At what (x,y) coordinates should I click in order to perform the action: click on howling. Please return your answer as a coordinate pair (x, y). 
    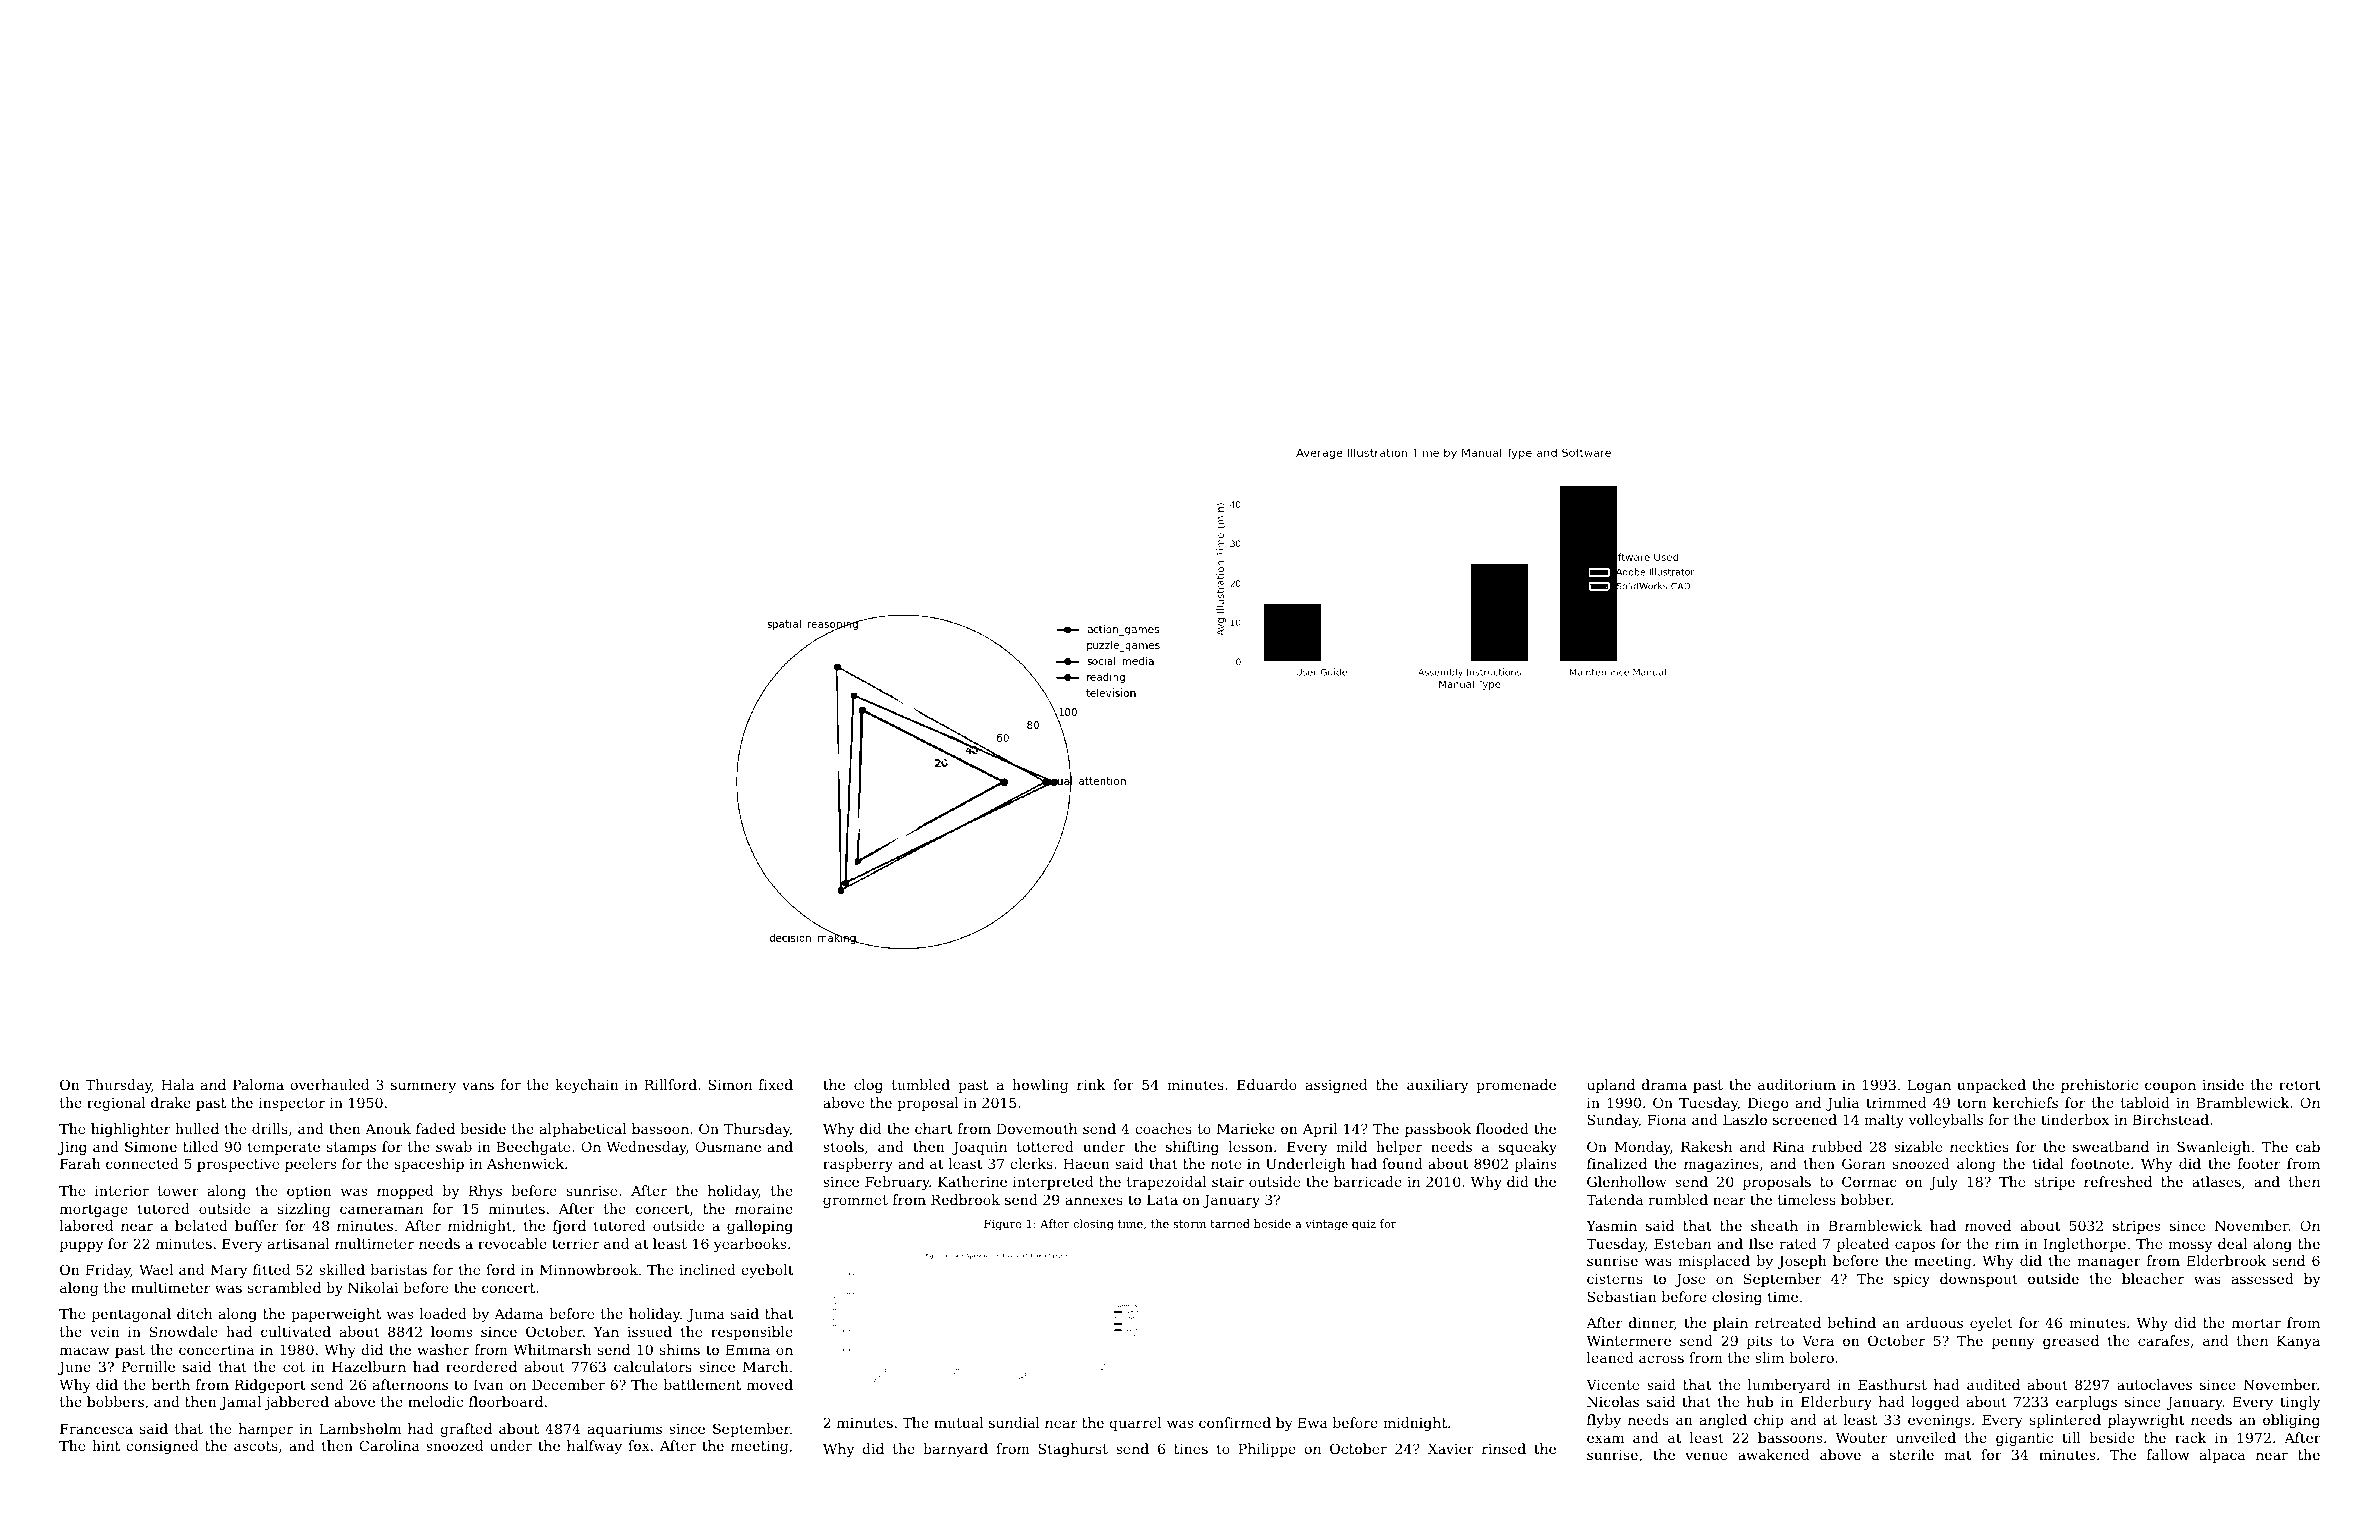
    Looking at the image, I should click on (1040, 1086).
